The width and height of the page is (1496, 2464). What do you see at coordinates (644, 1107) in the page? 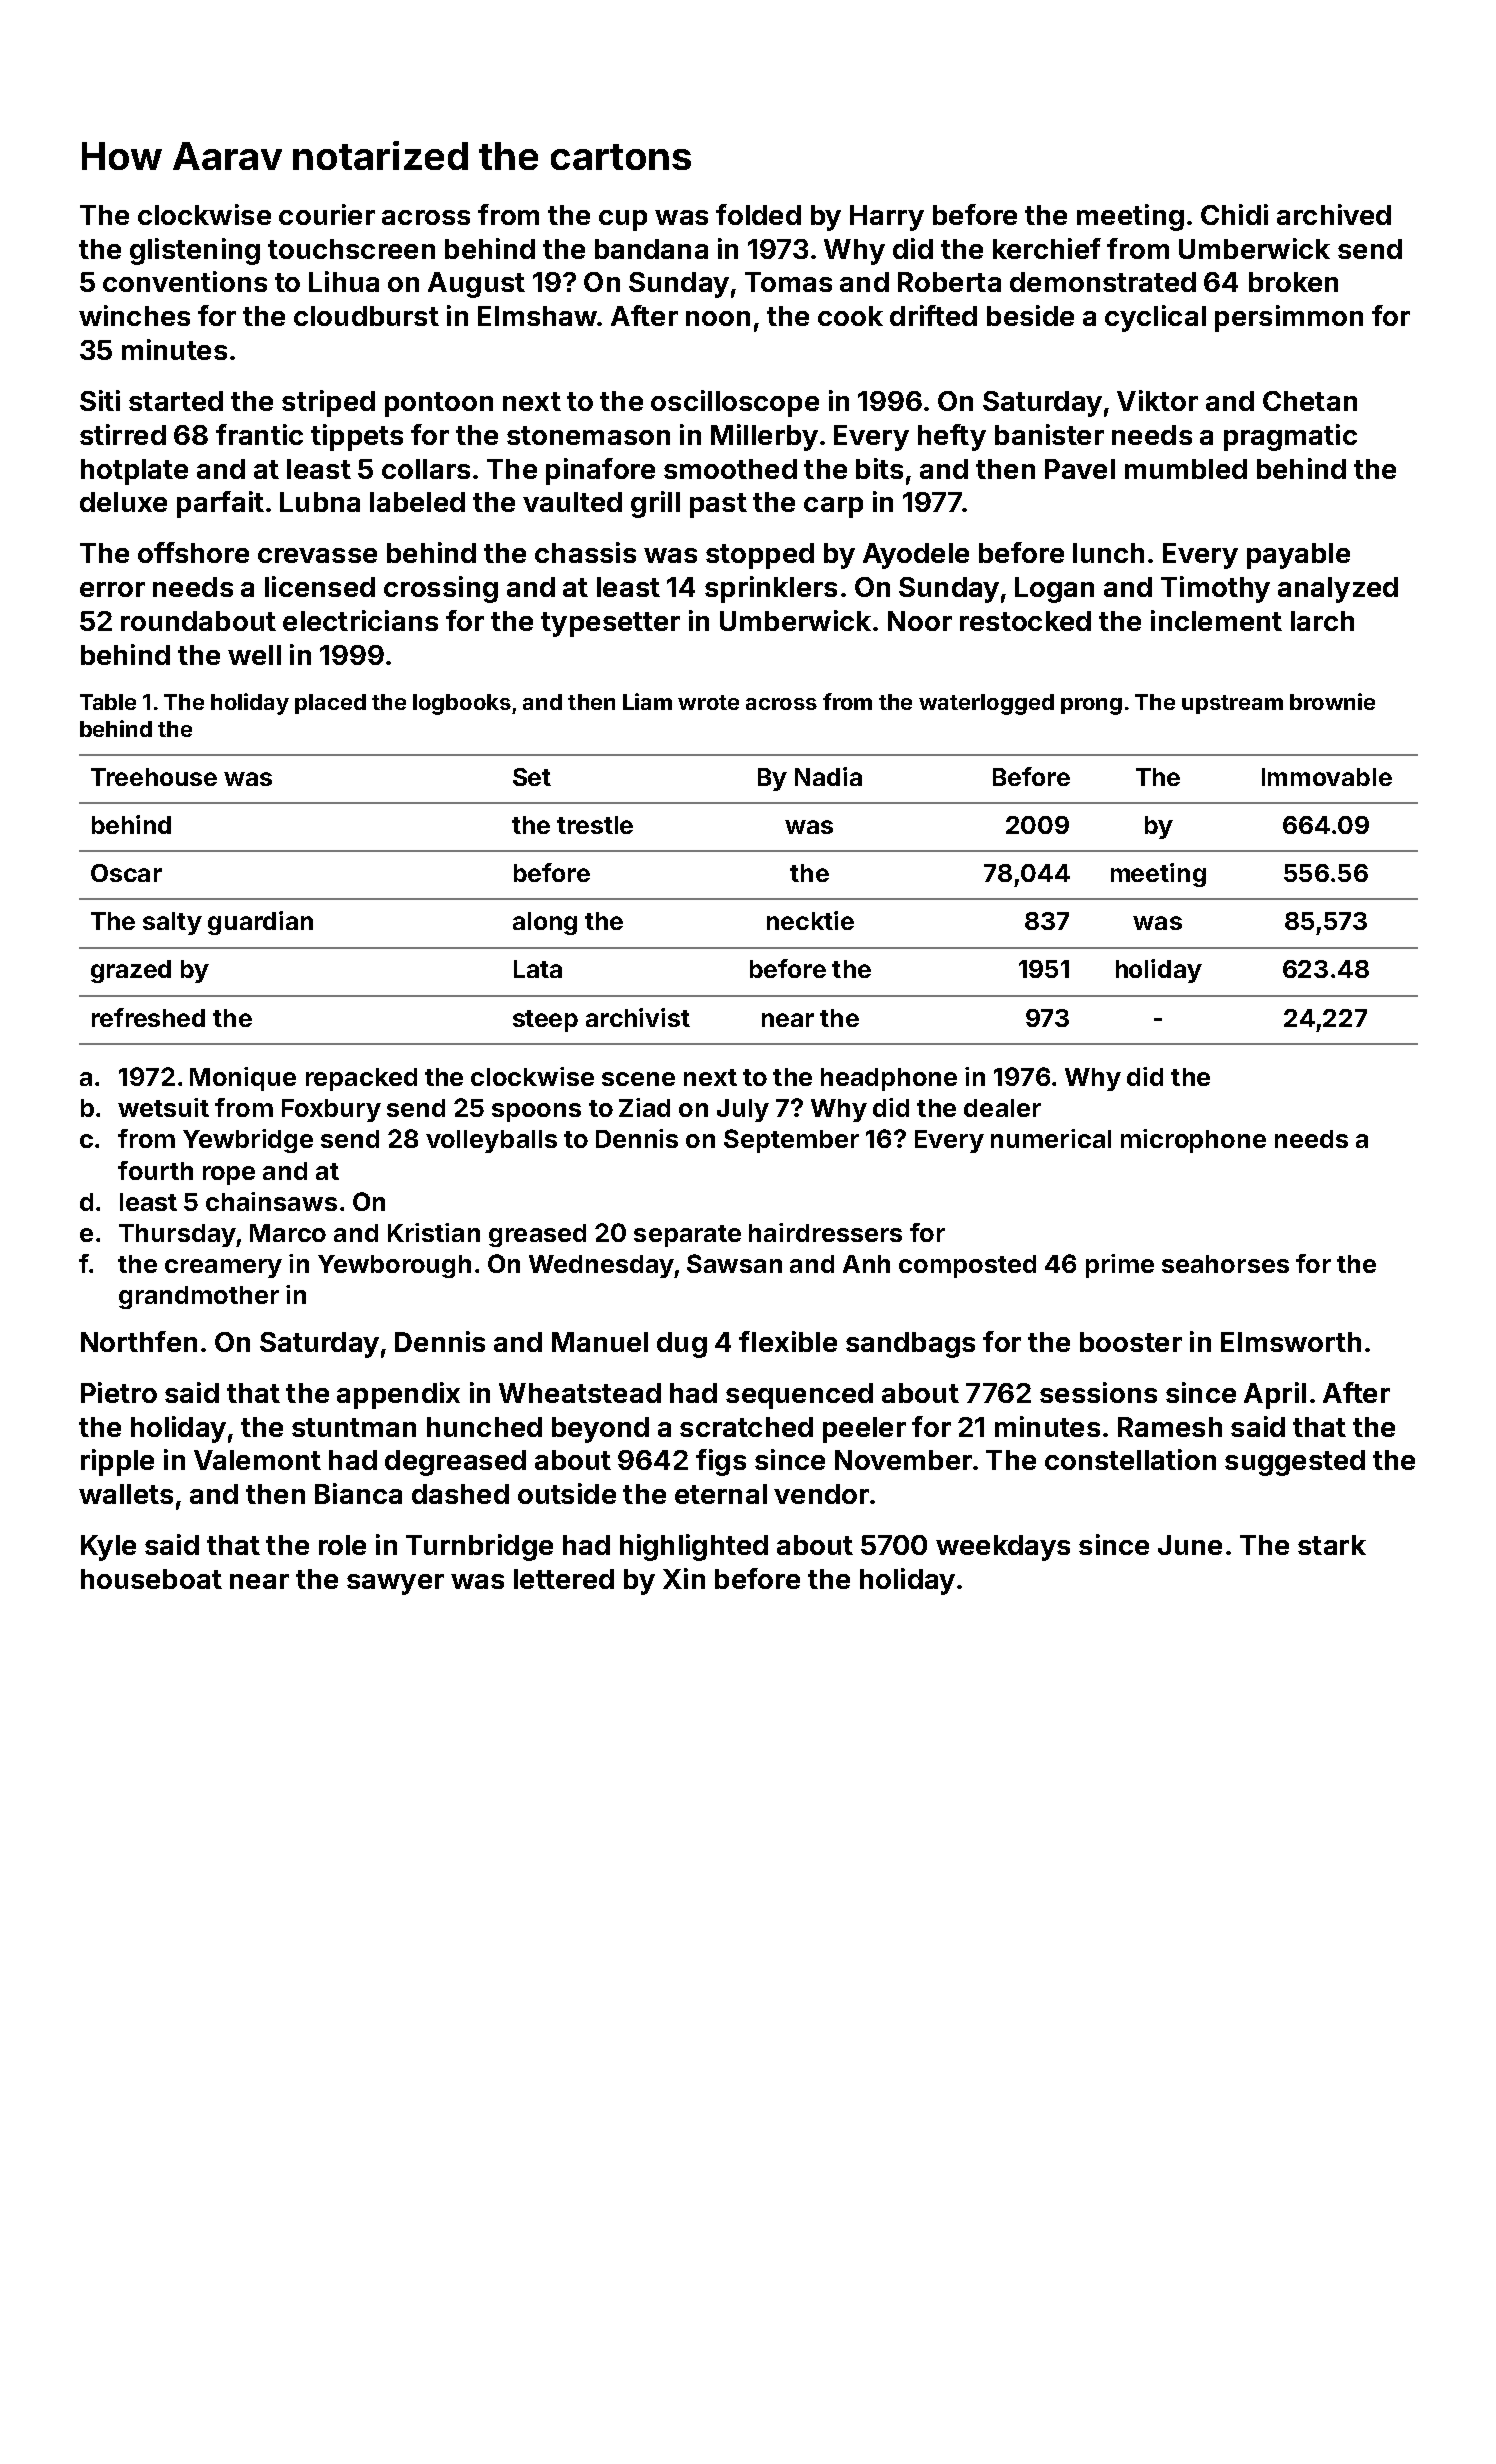
I see `Ziad` at bounding box center [644, 1107].
